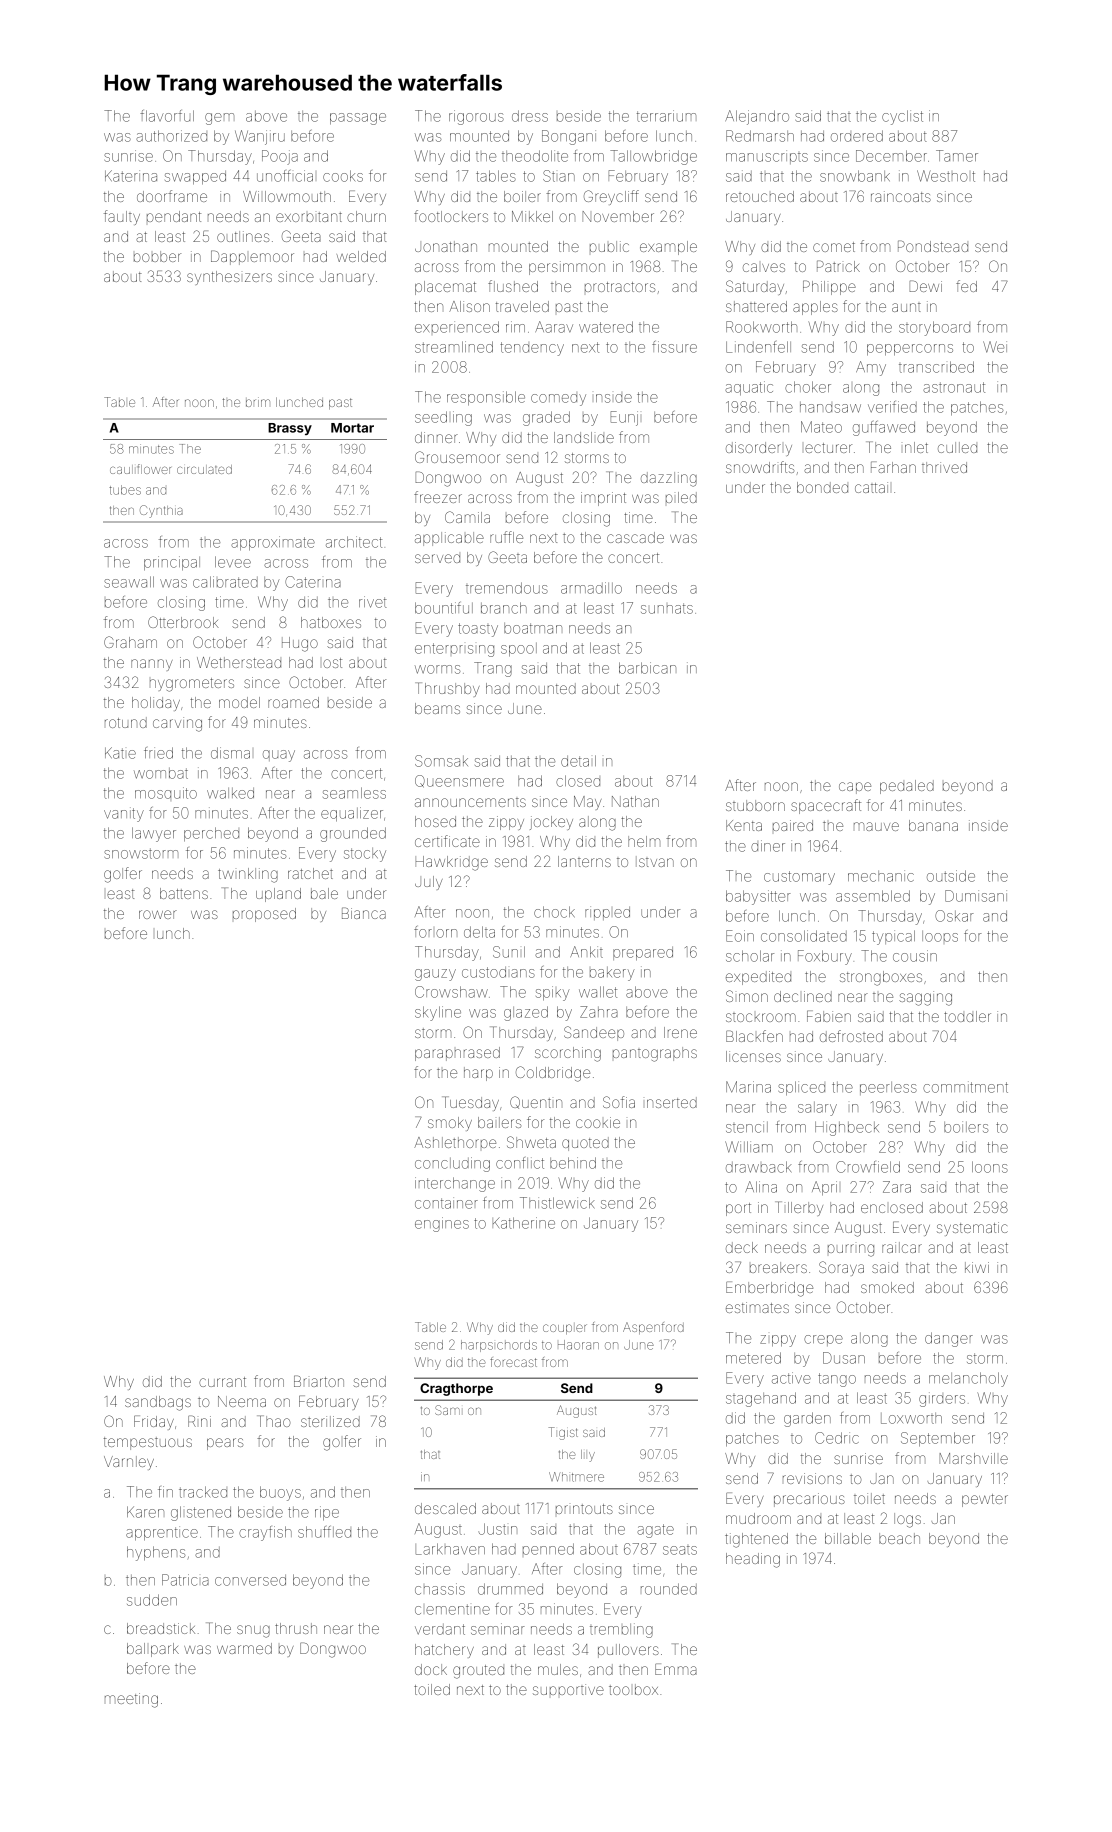 This page has height=1832, width=1112. I want to click on Grousemoor, so click(457, 457).
